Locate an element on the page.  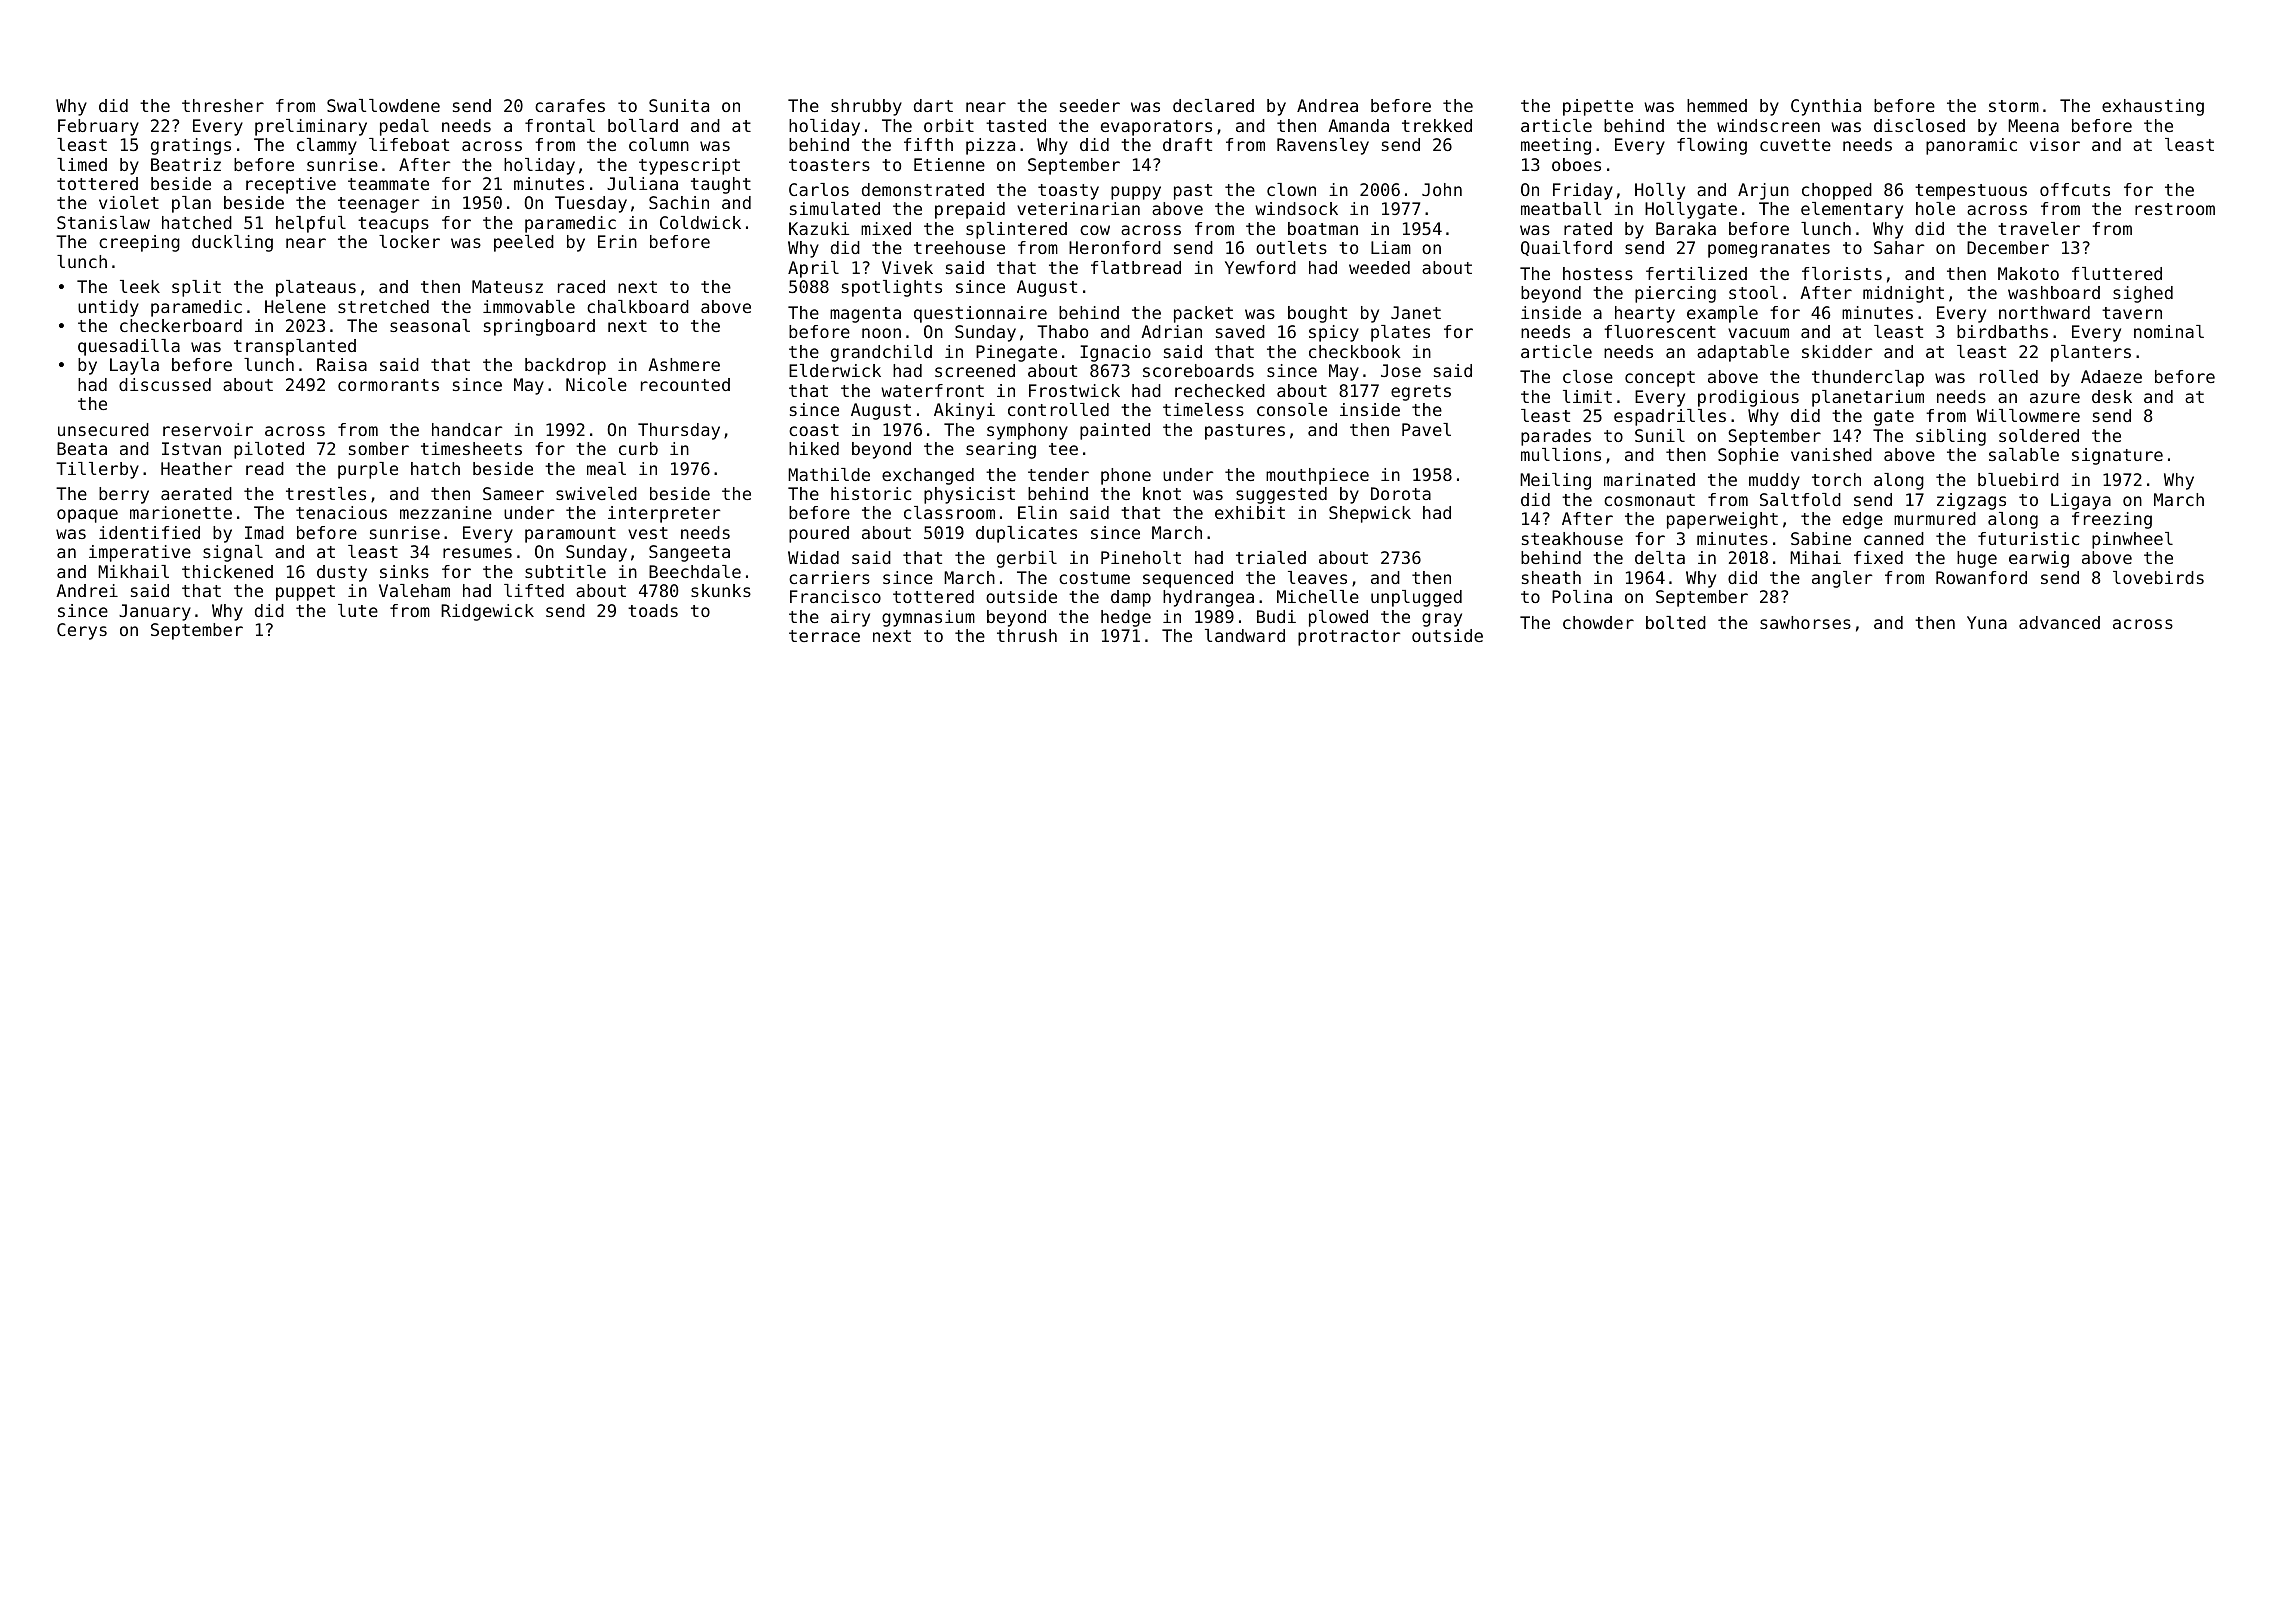
advanced is located at coordinates (2059, 622).
